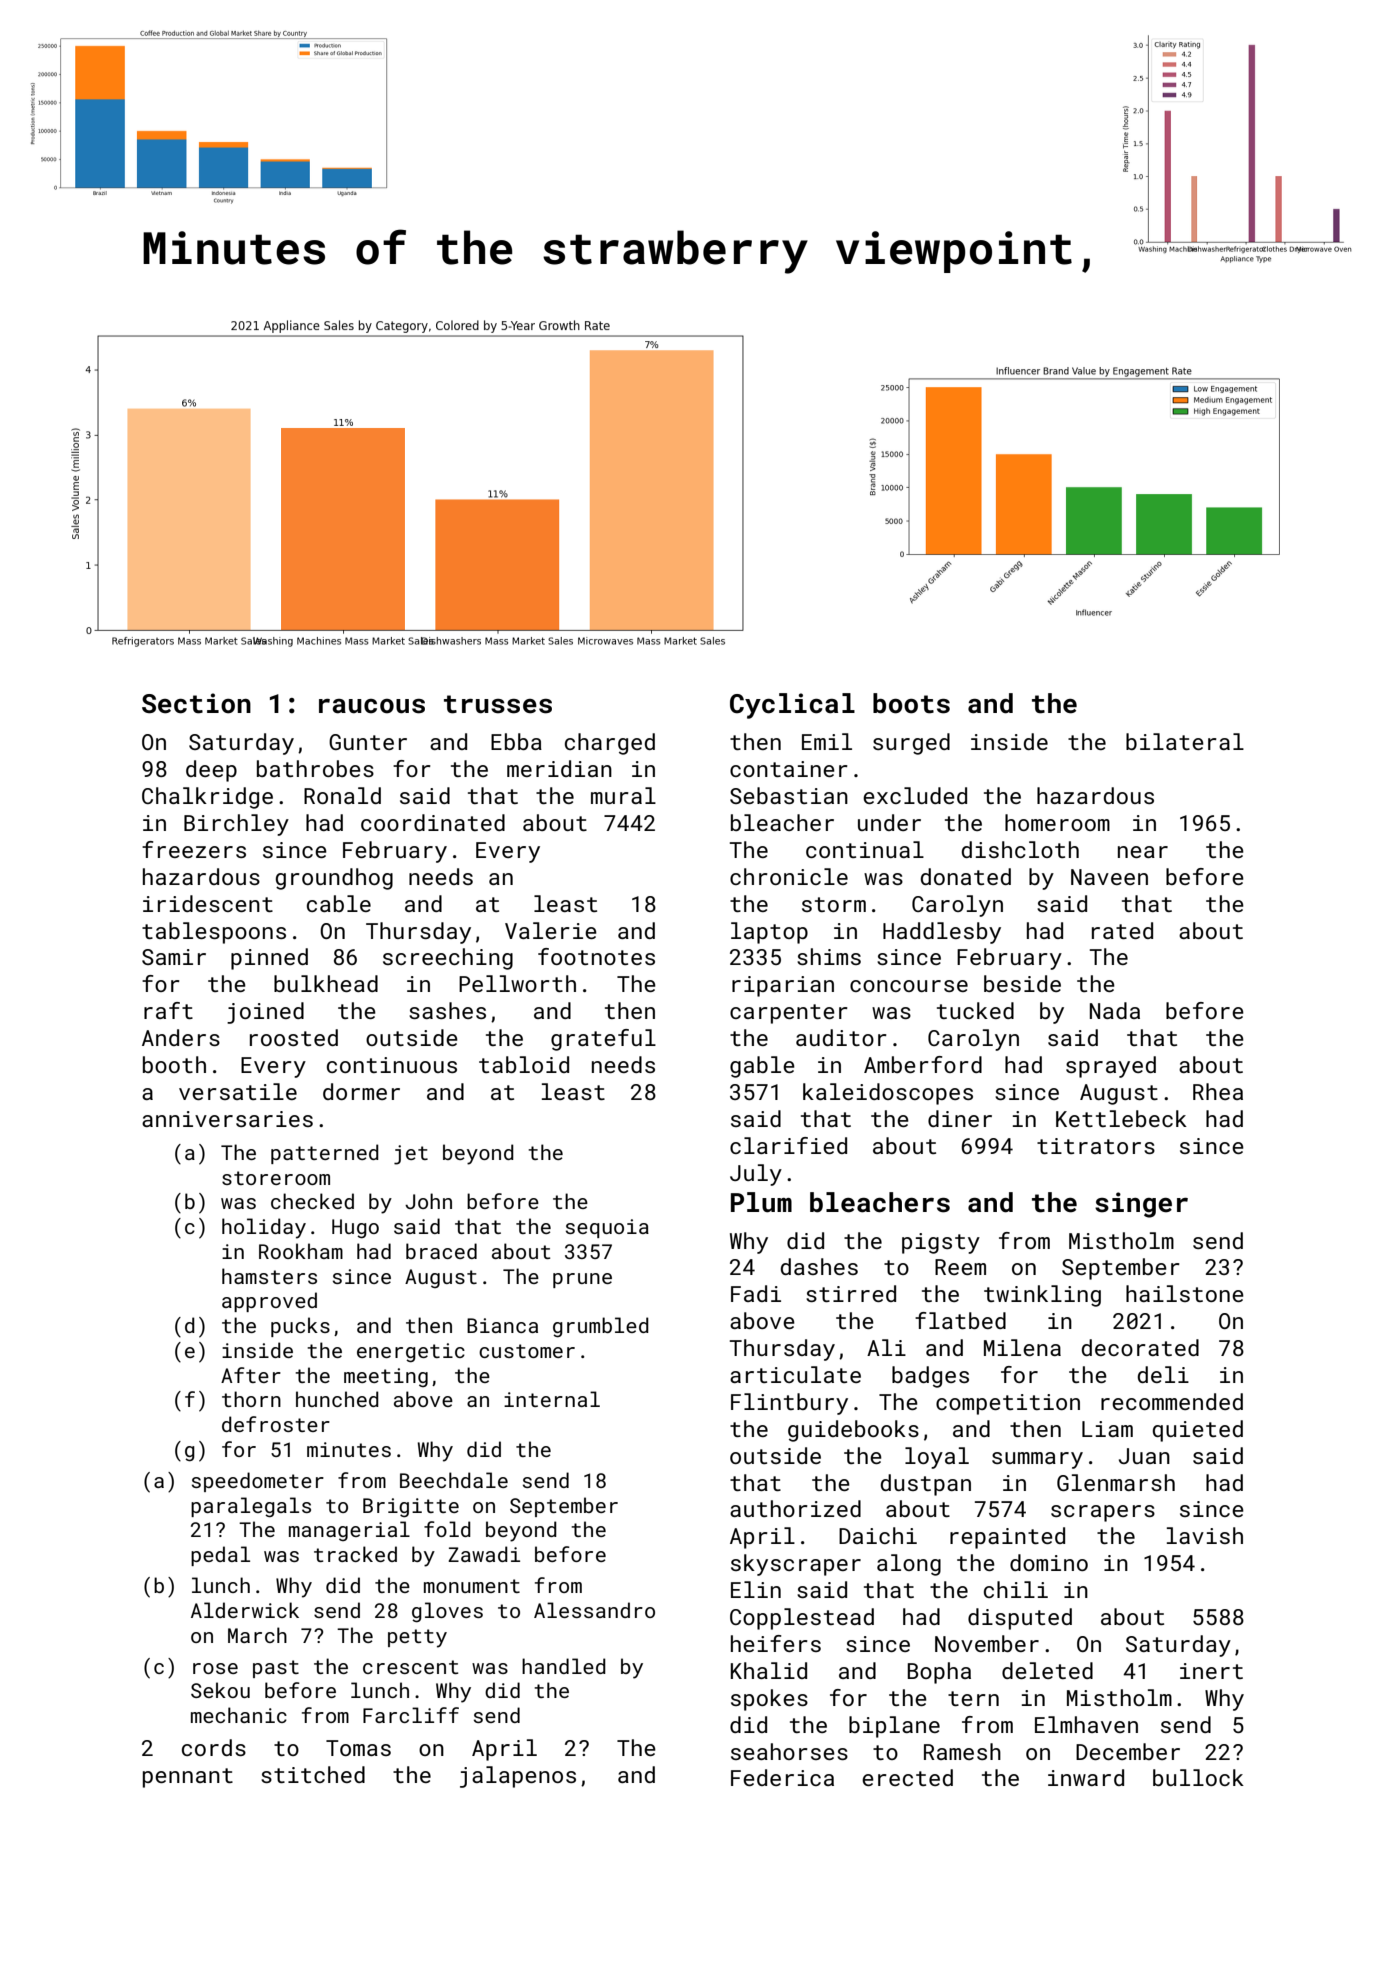  What do you see at coordinates (762, 1067) in the screenshot?
I see `gable` at bounding box center [762, 1067].
